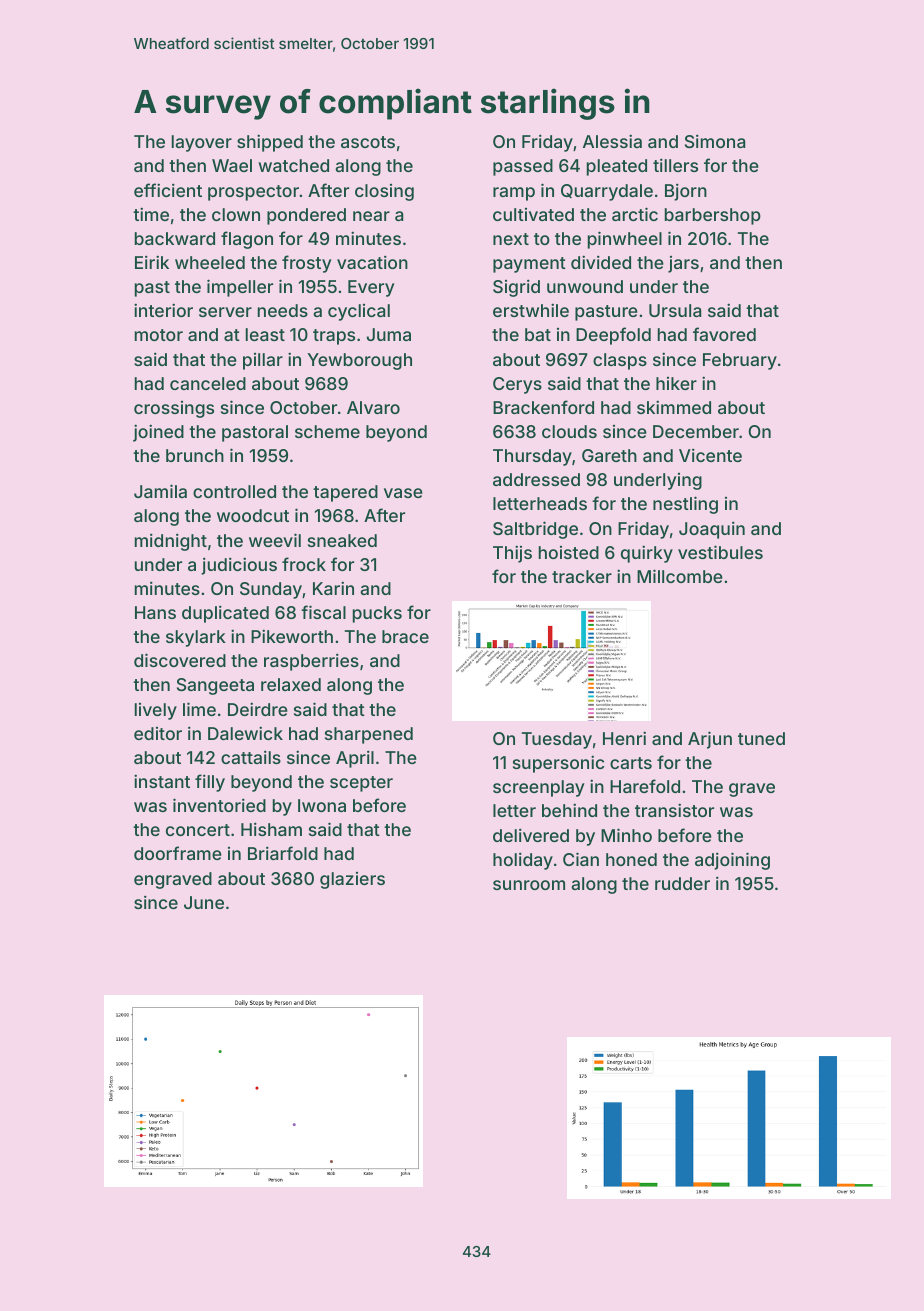  What do you see at coordinates (270, 143) in the screenshot?
I see `shipped` at bounding box center [270, 143].
